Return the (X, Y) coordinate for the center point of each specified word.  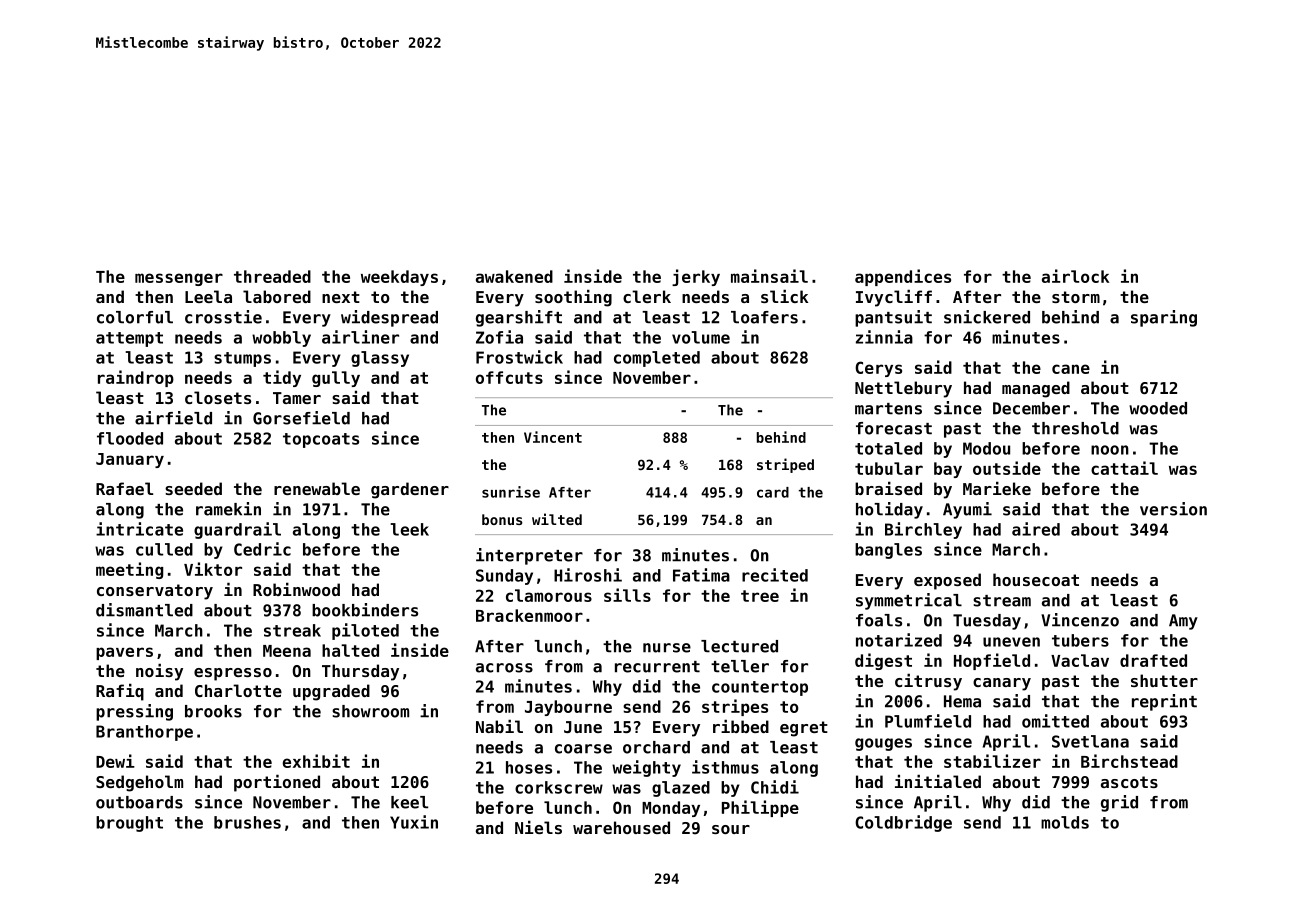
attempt (129, 339)
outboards (139, 802)
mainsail (769, 276)
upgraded (331, 692)
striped (785, 465)
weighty (646, 768)
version (1173, 509)
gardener (410, 490)
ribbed (741, 726)
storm (1076, 297)
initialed (938, 781)
